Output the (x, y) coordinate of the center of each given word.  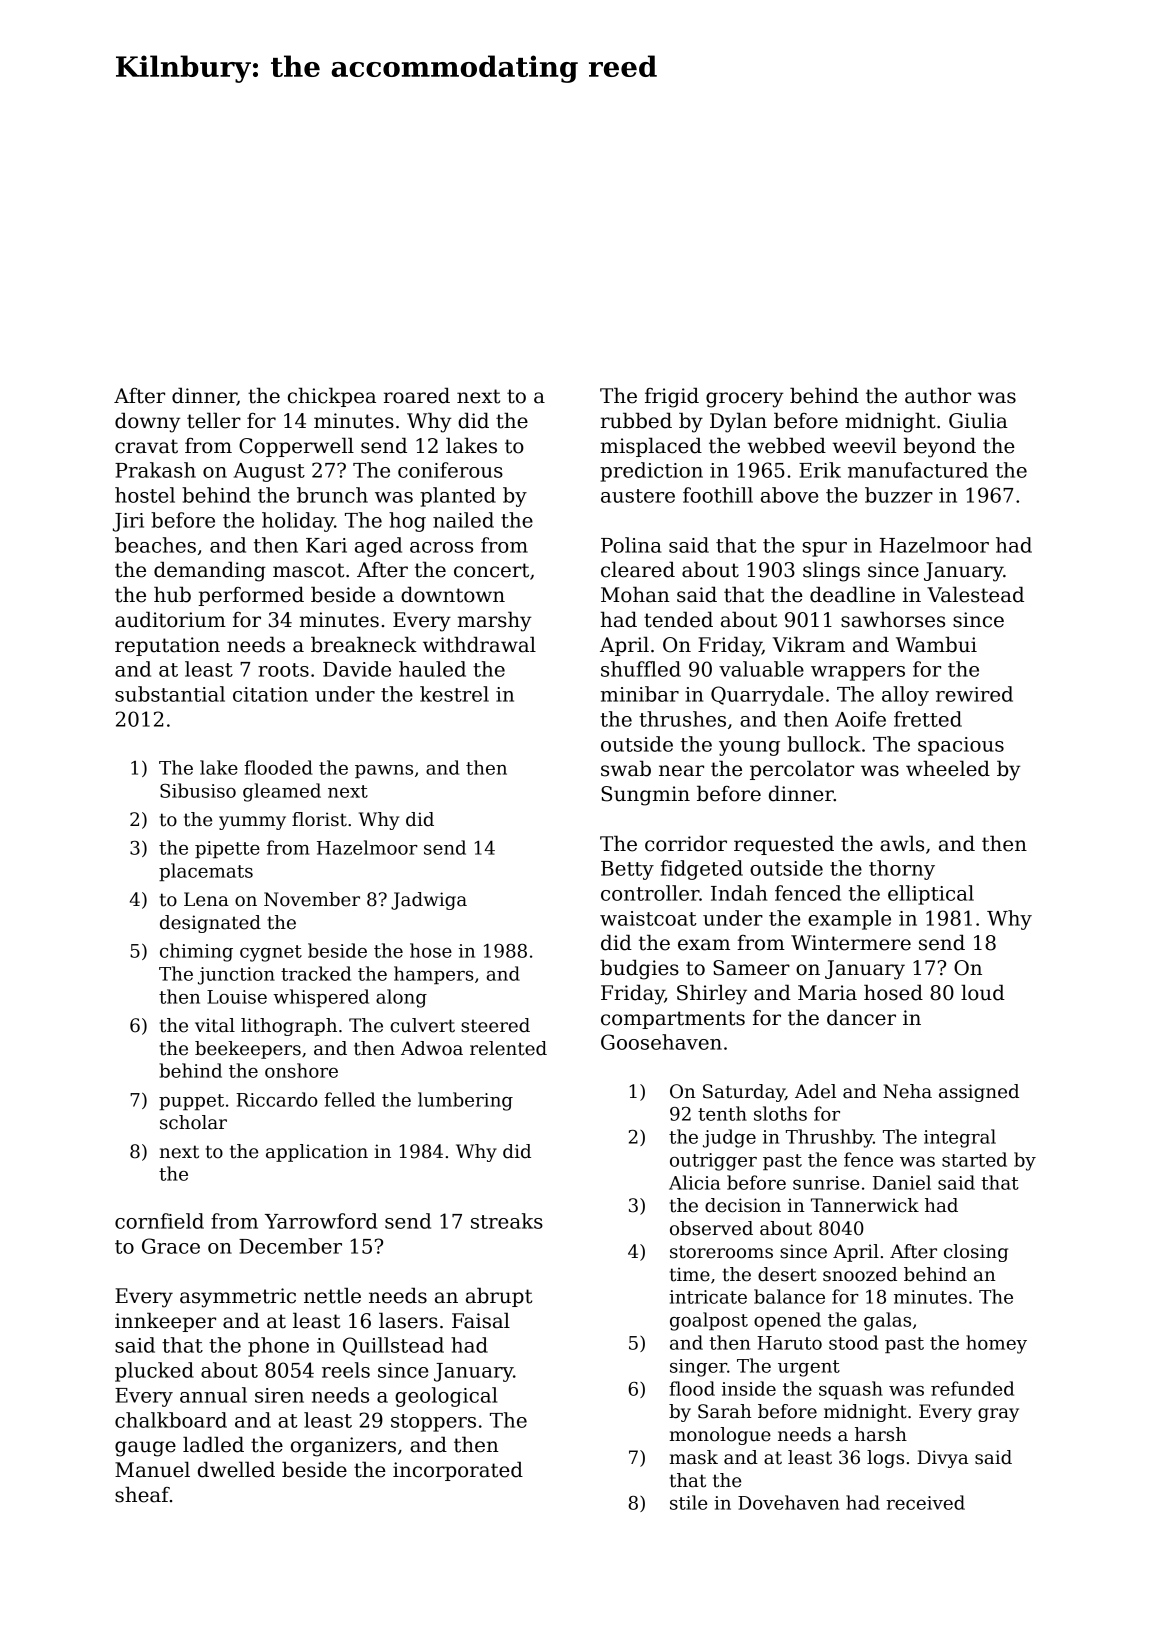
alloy (905, 696)
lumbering (465, 1101)
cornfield (159, 1221)
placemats (206, 872)
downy (148, 422)
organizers (343, 1447)
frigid (672, 397)
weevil (865, 445)
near (681, 771)
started (974, 1159)
